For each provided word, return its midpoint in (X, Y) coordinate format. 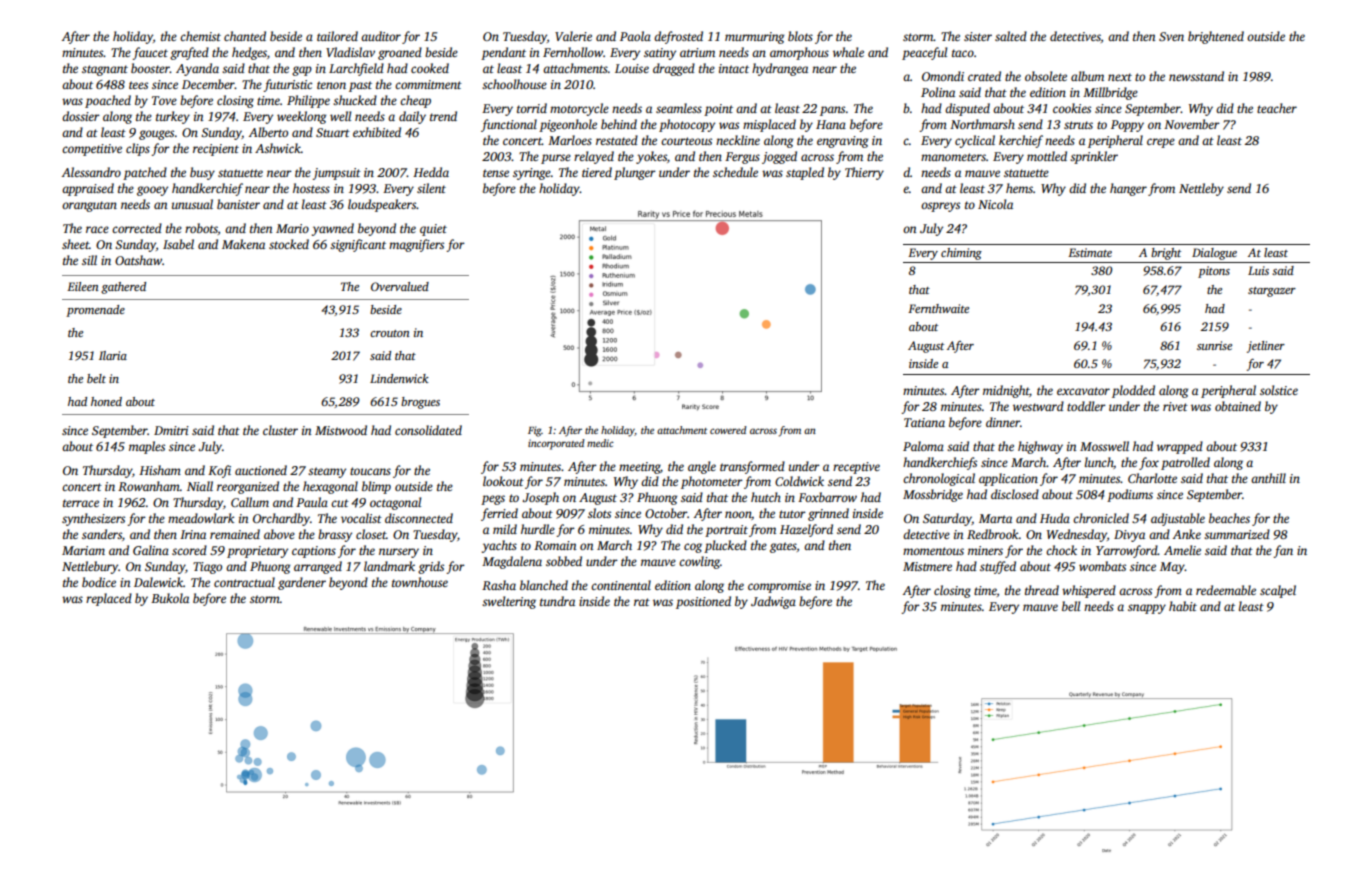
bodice (99, 582)
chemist (200, 36)
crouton (390, 333)
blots (800, 36)
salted (1011, 36)
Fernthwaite (938, 308)
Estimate (1090, 252)
